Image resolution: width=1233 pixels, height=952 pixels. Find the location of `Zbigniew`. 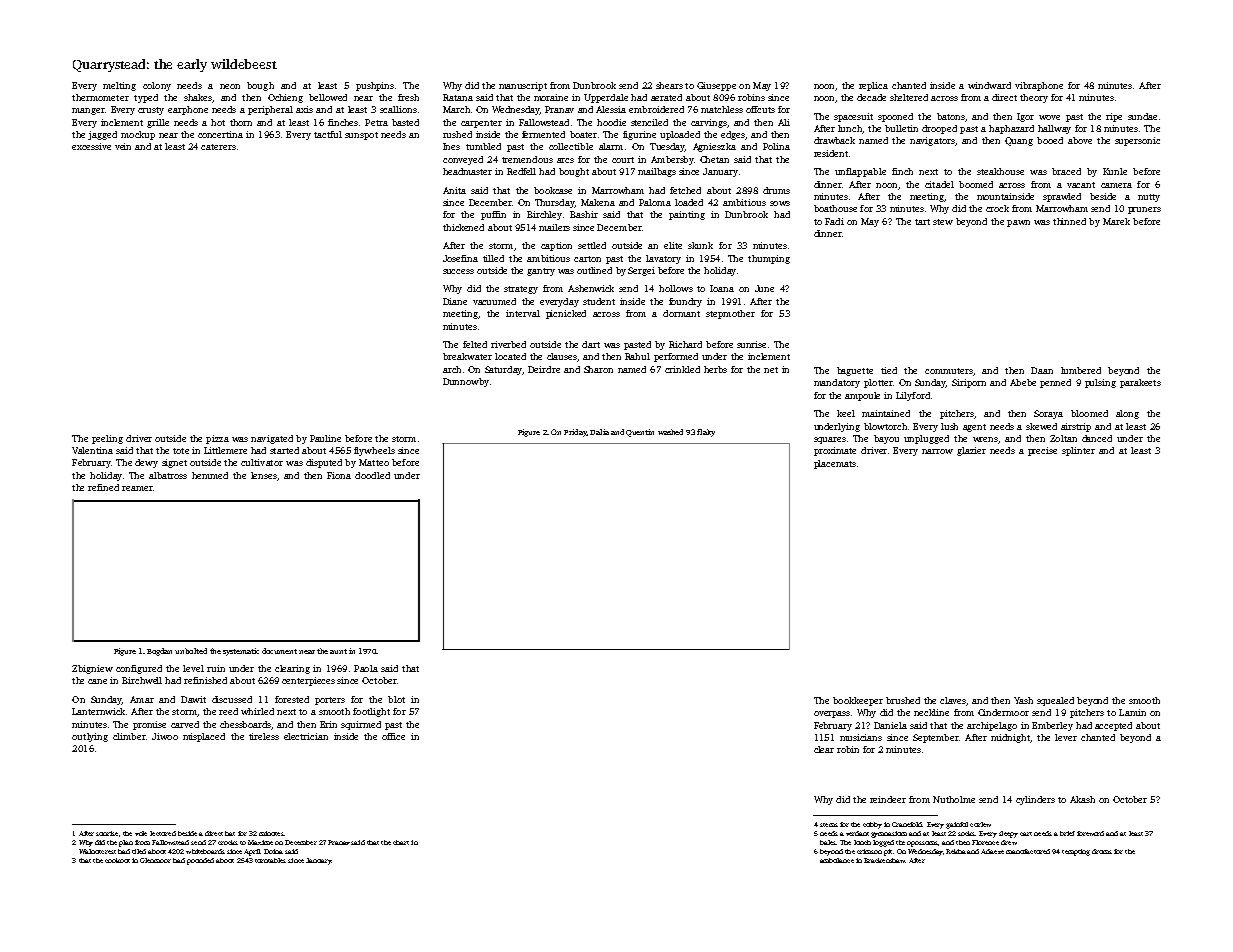

Zbigniew is located at coordinates (92, 669).
